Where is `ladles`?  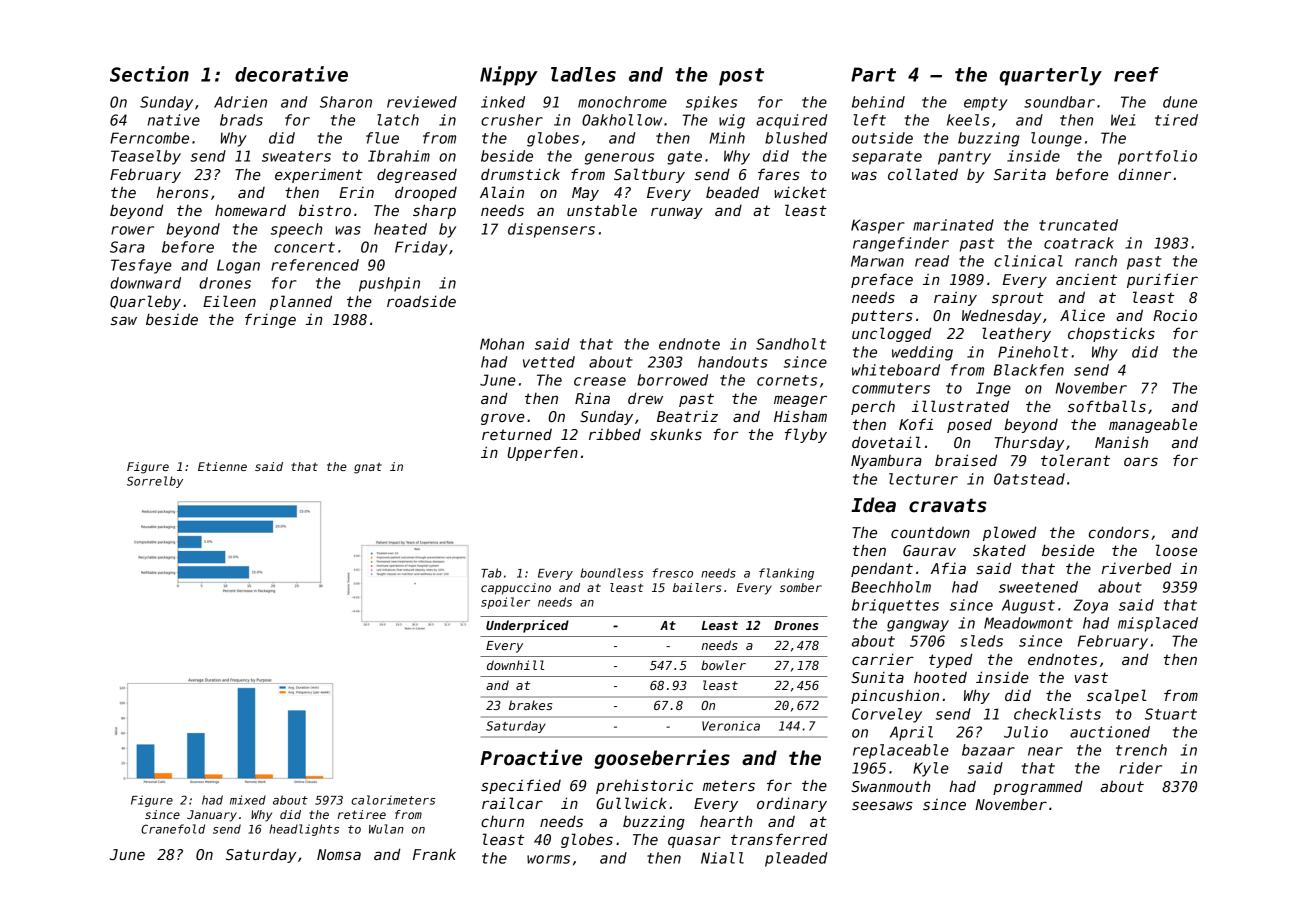 ladles is located at coordinates (583, 74).
